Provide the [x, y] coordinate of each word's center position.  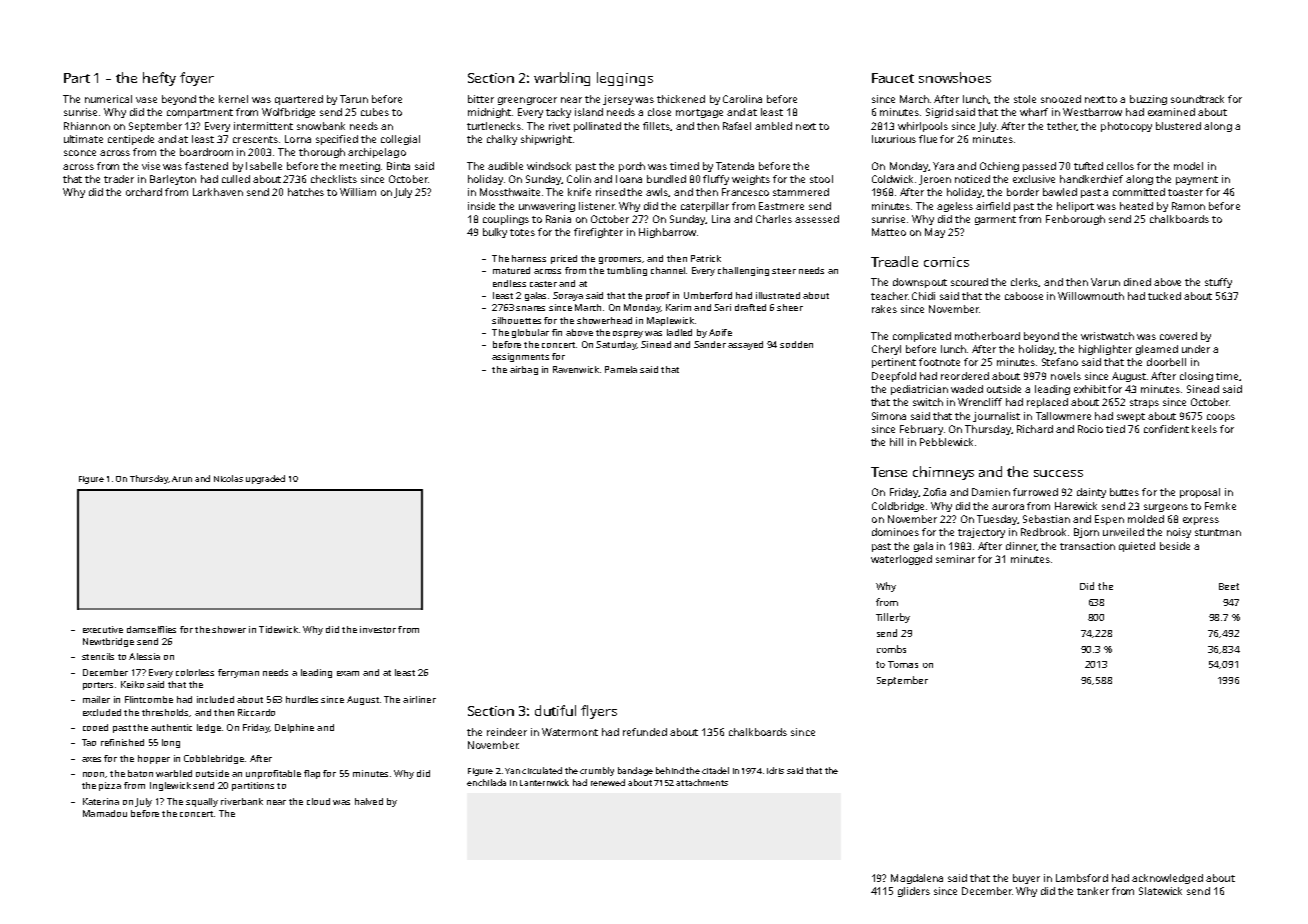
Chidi [923, 296]
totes [522, 232]
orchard [144, 192]
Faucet [893, 78]
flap [312, 774]
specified [337, 140]
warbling [562, 79]
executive [103, 629]
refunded [645, 732]
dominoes [895, 532]
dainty [1091, 493]
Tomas [903, 664]
